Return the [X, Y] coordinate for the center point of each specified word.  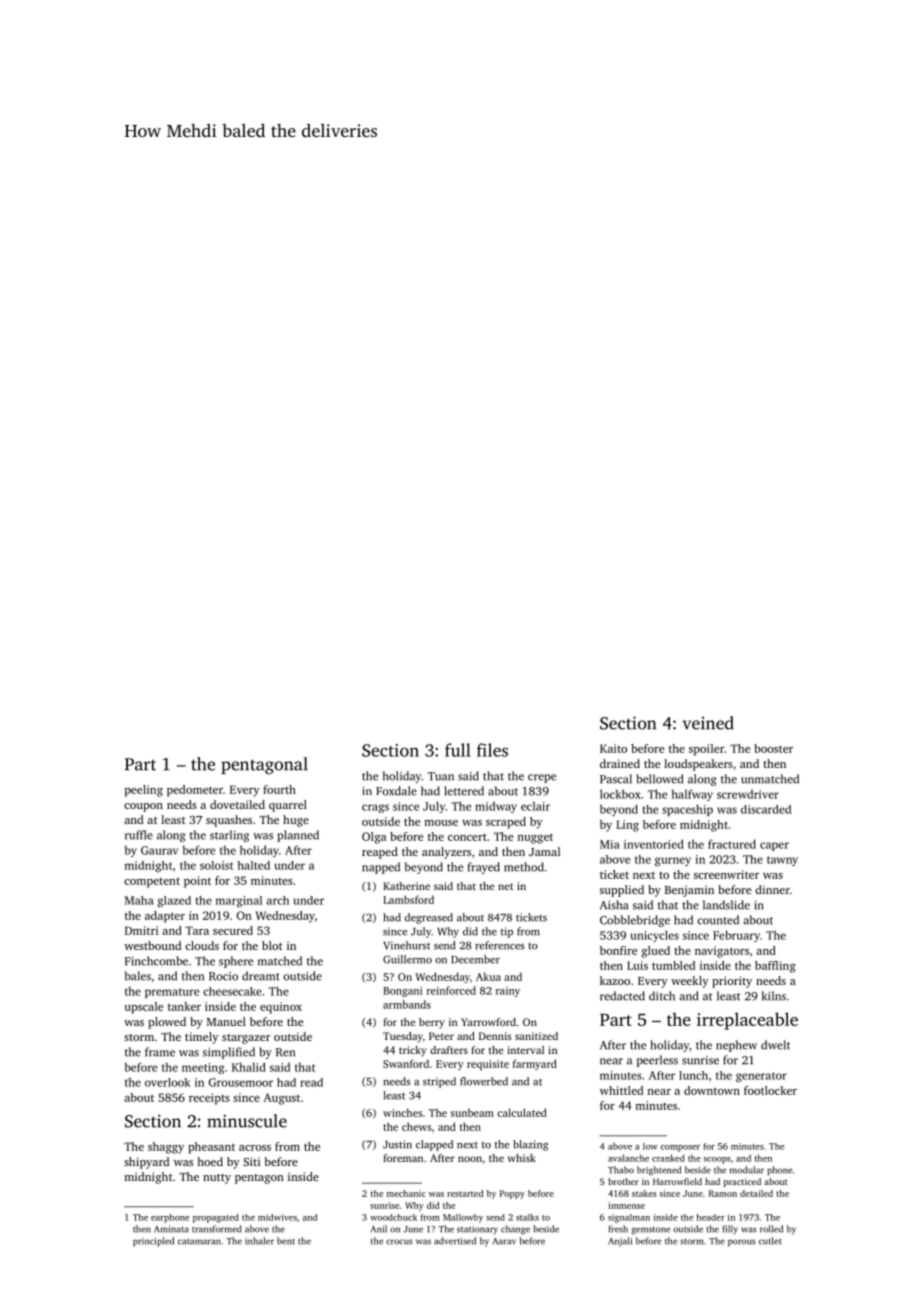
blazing [530, 1145]
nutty [217, 1179]
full [458, 750]
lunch [693, 1075]
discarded [766, 809]
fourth [279, 789]
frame [160, 1052]
